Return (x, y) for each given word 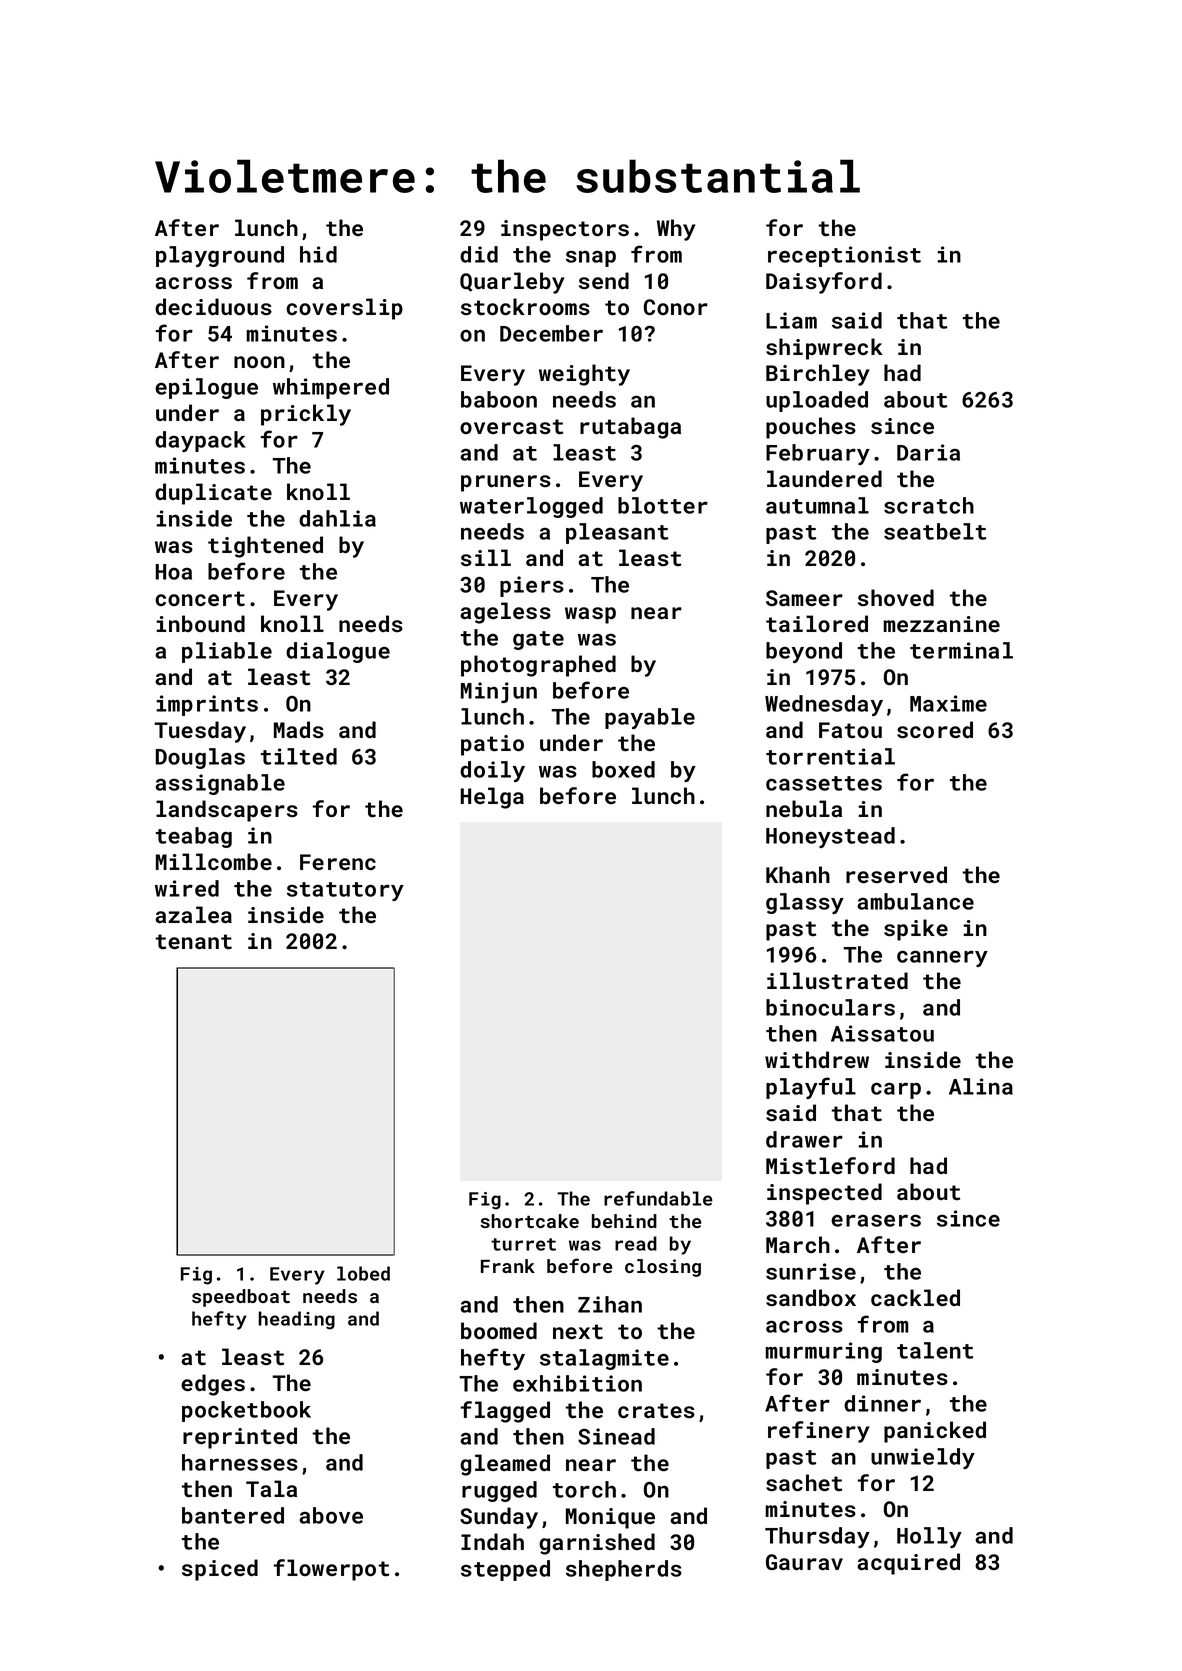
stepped (505, 1570)
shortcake (529, 1221)
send (604, 280)
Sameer (804, 598)
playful (811, 1088)
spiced (220, 1570)
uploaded (817, 401)
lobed (363, 1273)
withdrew (817, 1059)
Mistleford (830, 1165)
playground (220, 256)
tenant (194, 941)
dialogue (338, 652)
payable (650, 718)
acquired (908, 1564)
